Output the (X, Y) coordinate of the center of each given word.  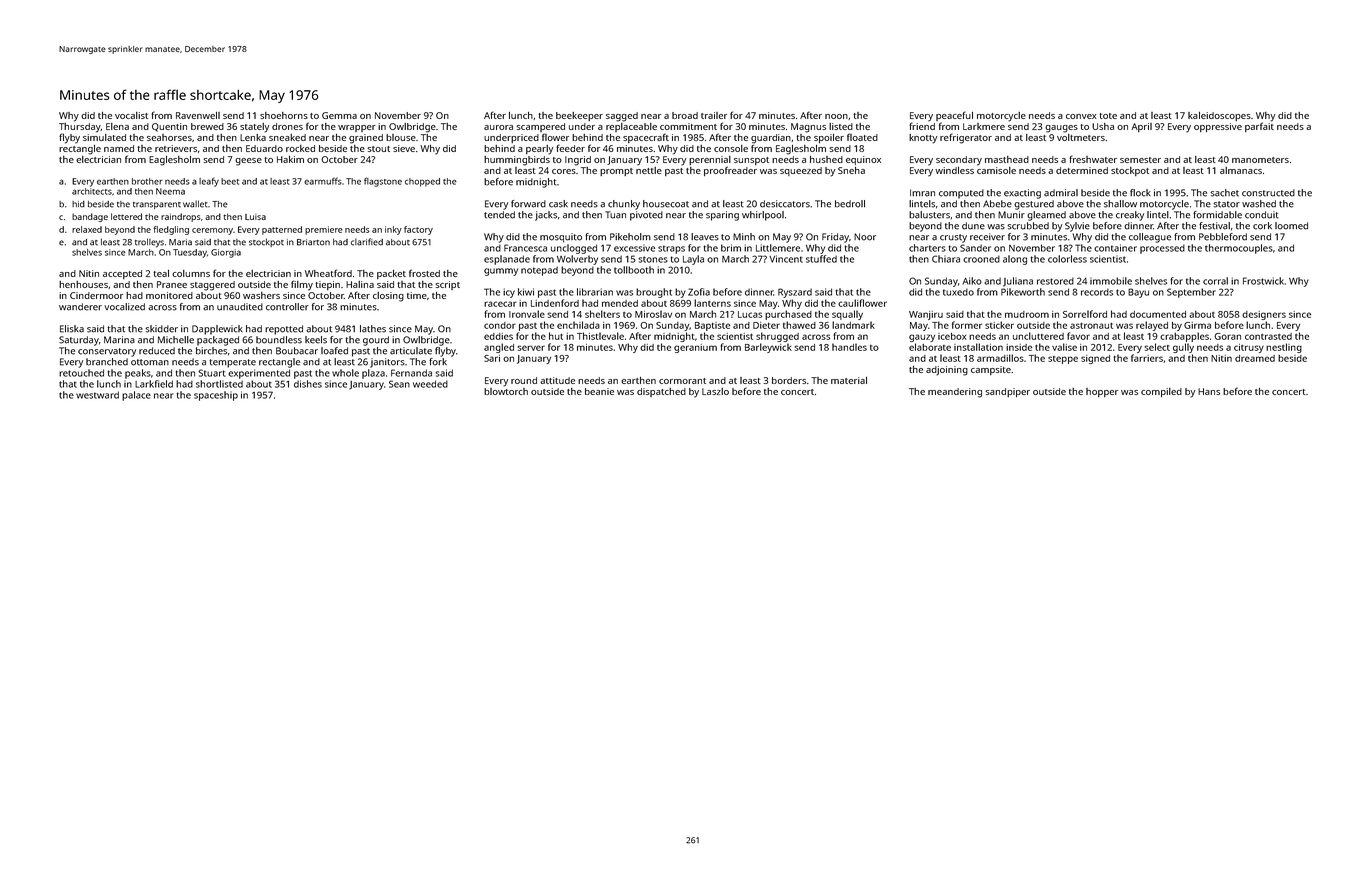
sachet (1224, 193)
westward (97, 395)
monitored (169, 295)
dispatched (661, 392)
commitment (688, 126)
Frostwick (1263, 281)
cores (564, 171)
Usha (1103, 126)
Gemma (339, 115)
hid (78, 204)
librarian (595, 292)
